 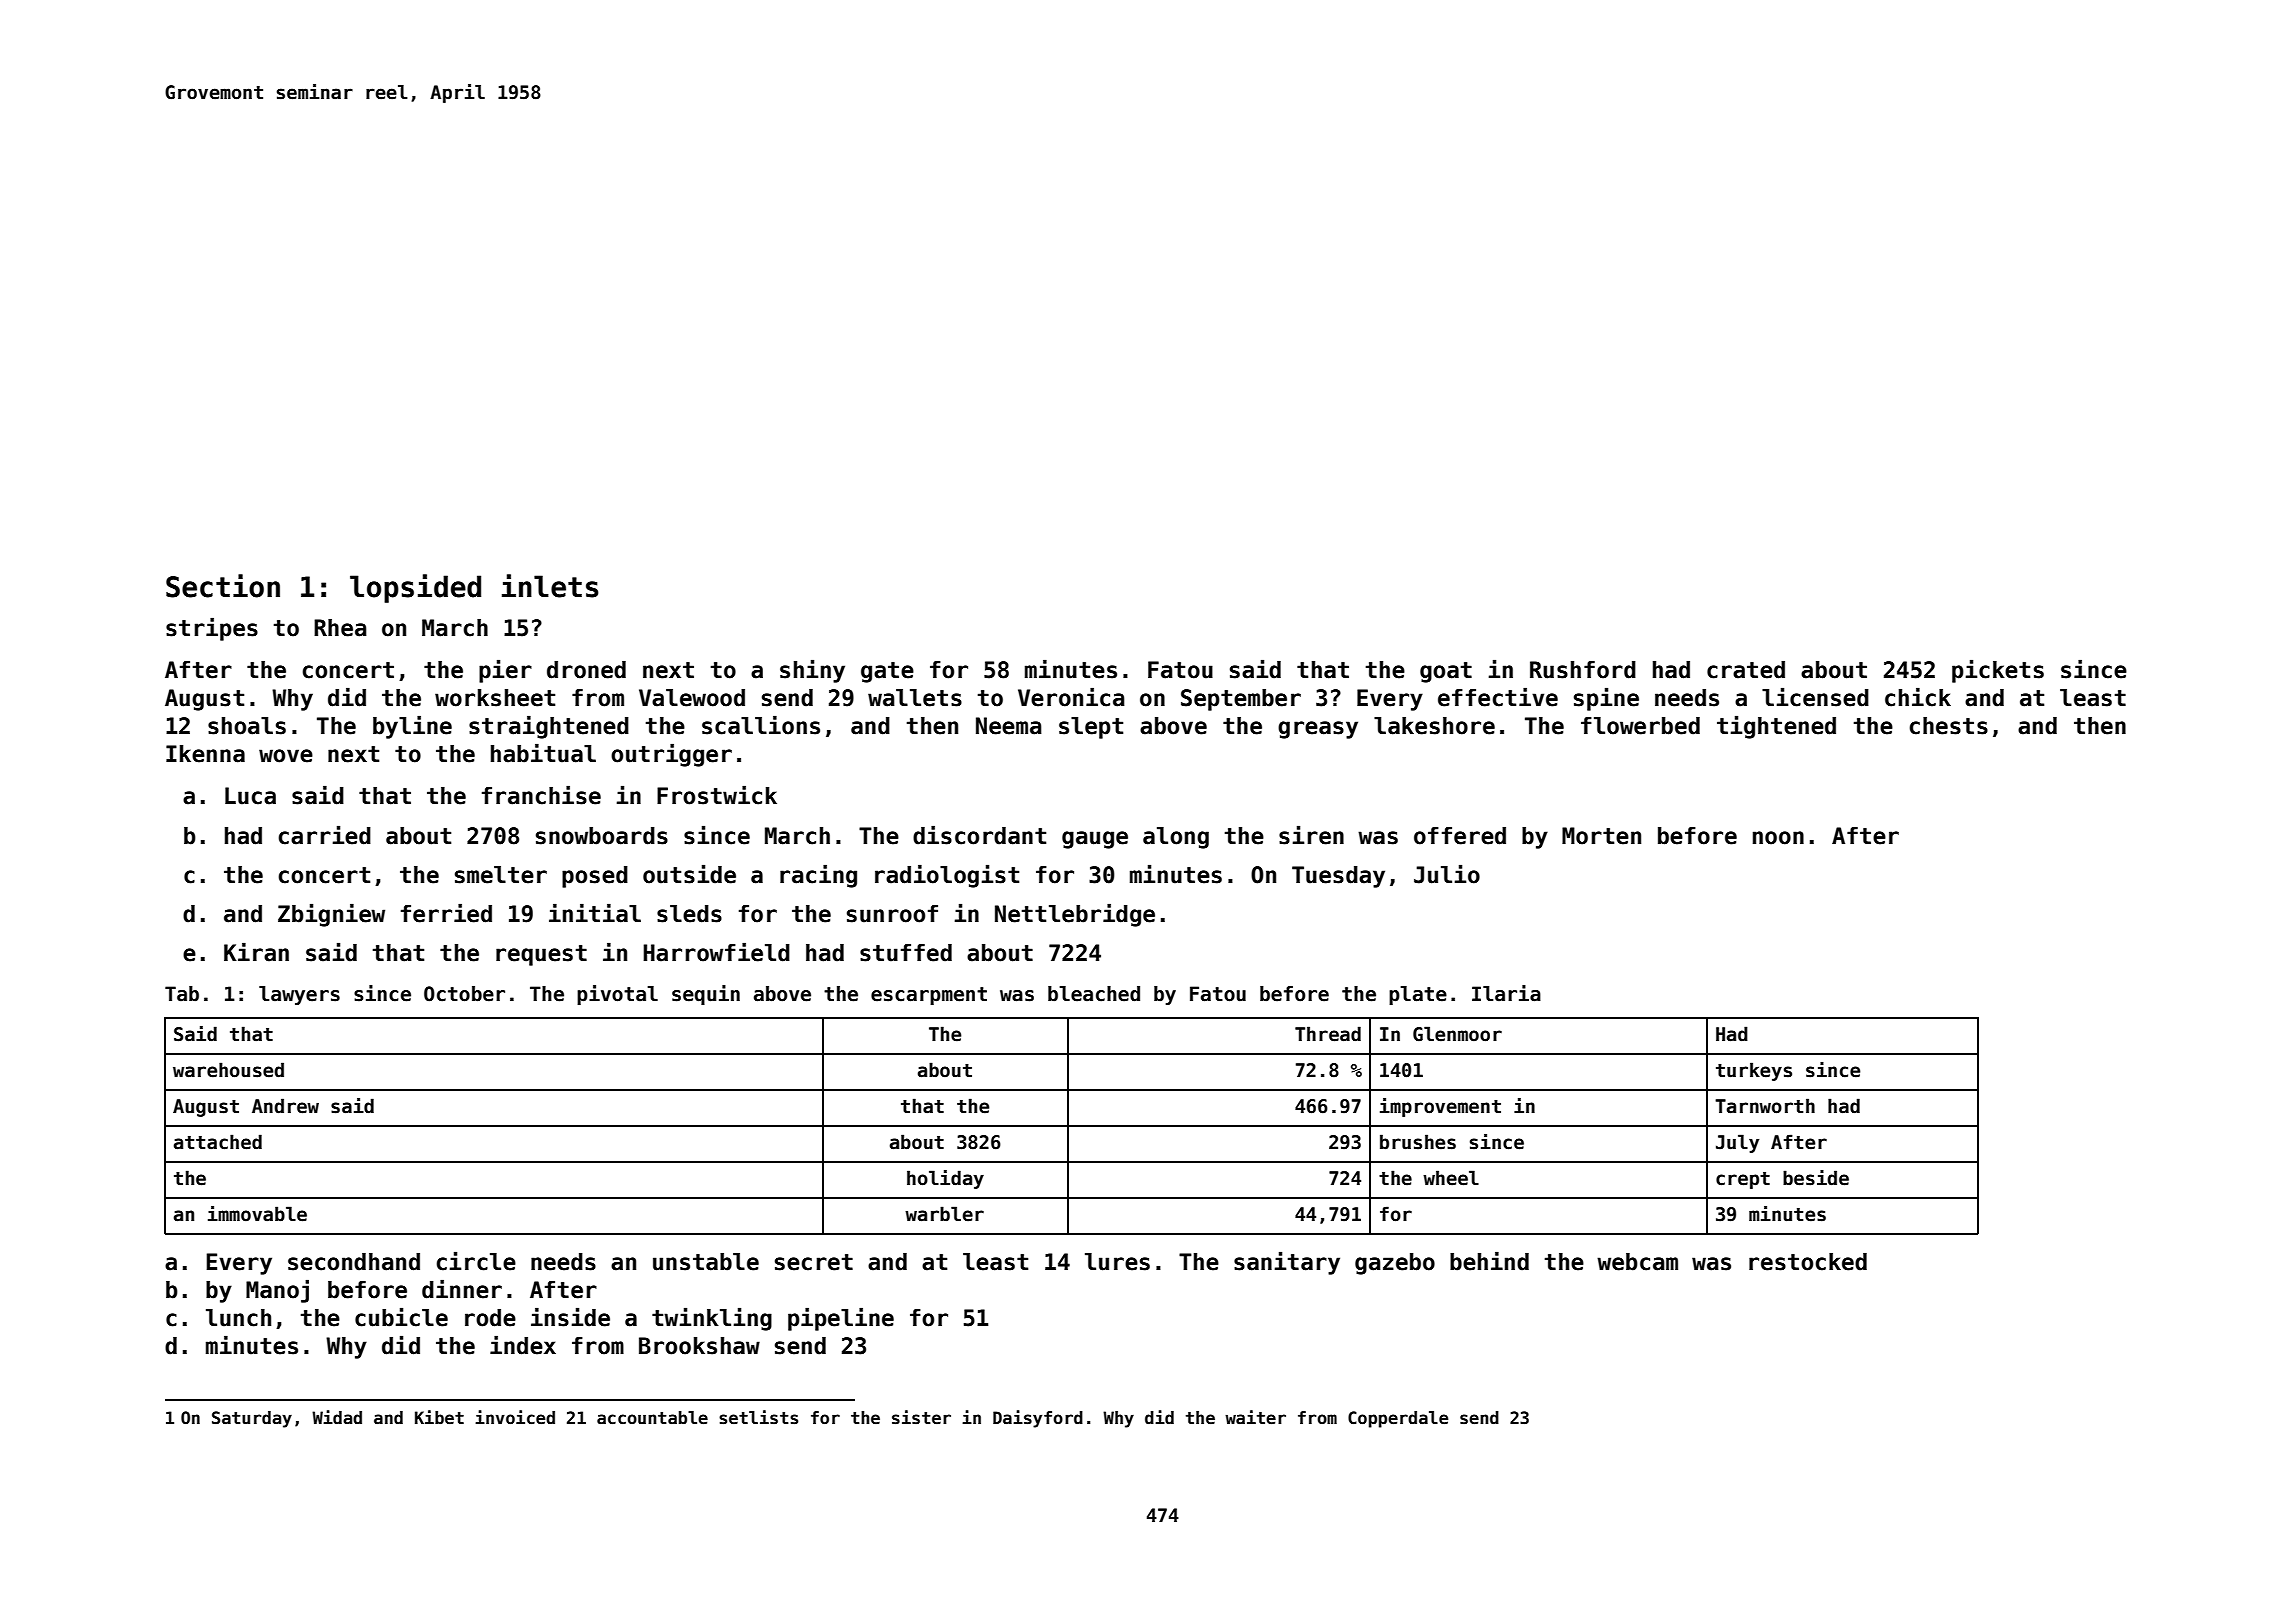 I want to click on Copperdale, so click(x=1398, y=1419).
